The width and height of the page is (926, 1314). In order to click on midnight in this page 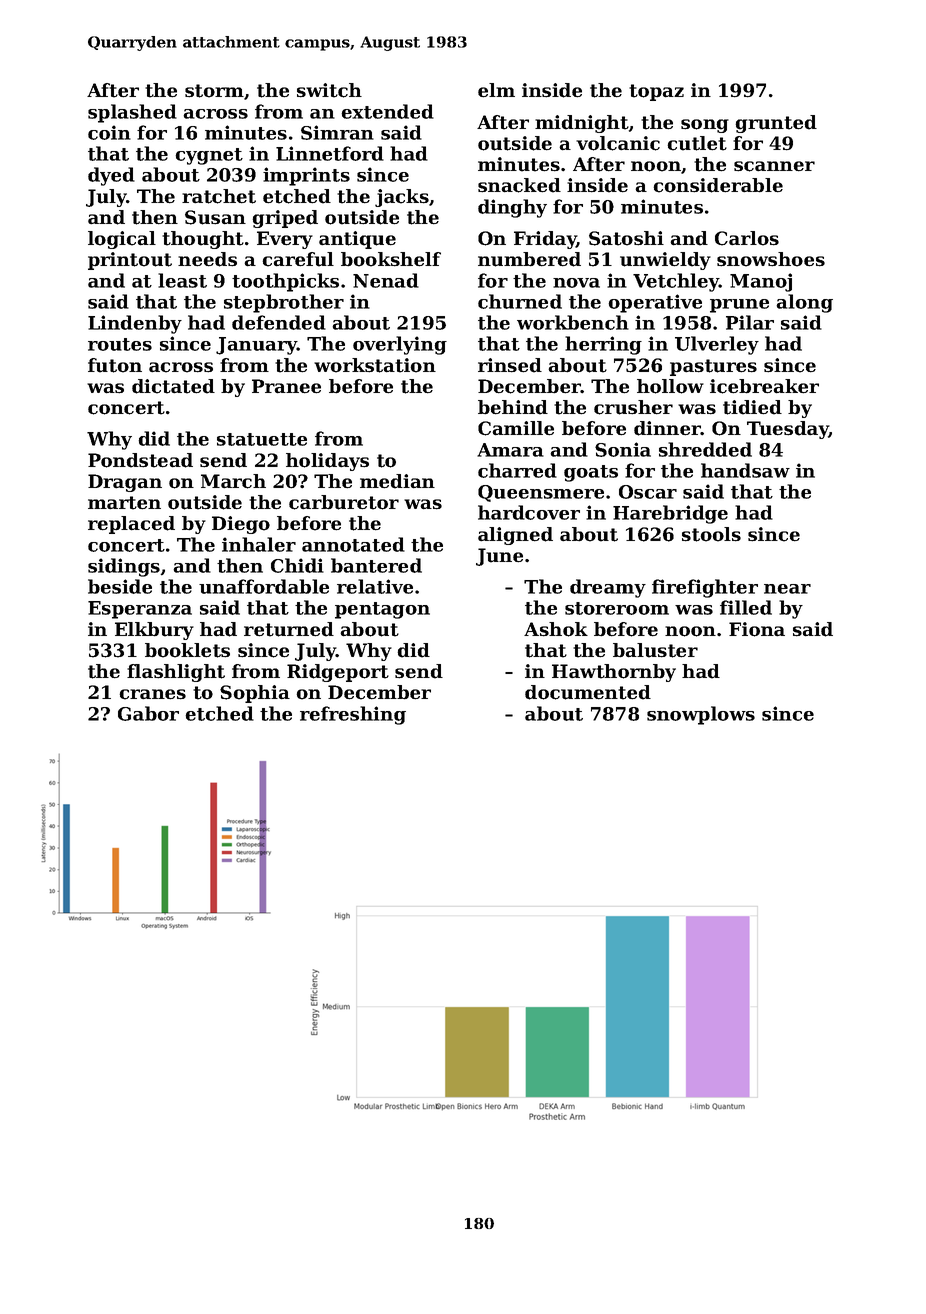, I will do `click(582, 124)`.
